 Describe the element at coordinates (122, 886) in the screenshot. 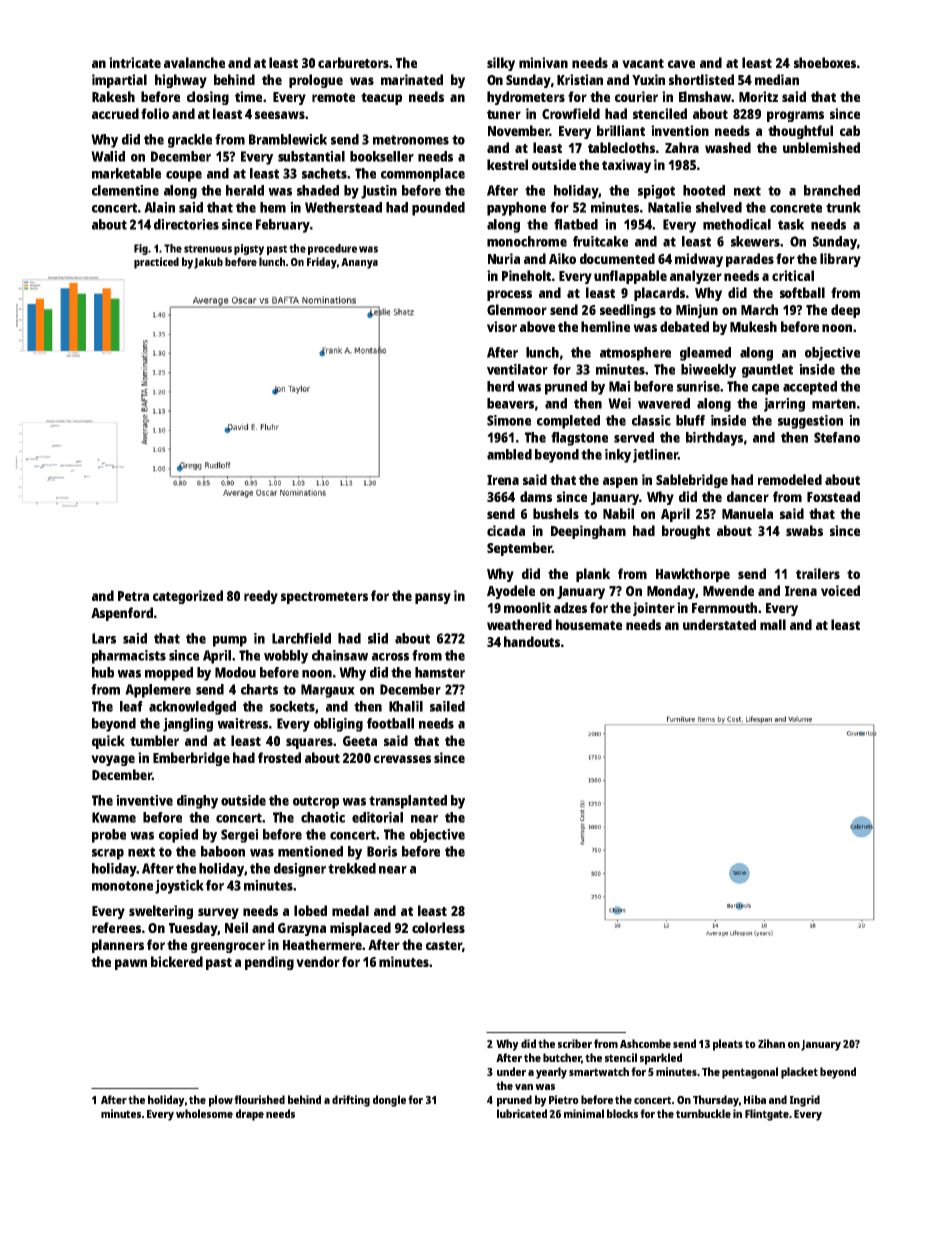

I see `monotone` at that location.
